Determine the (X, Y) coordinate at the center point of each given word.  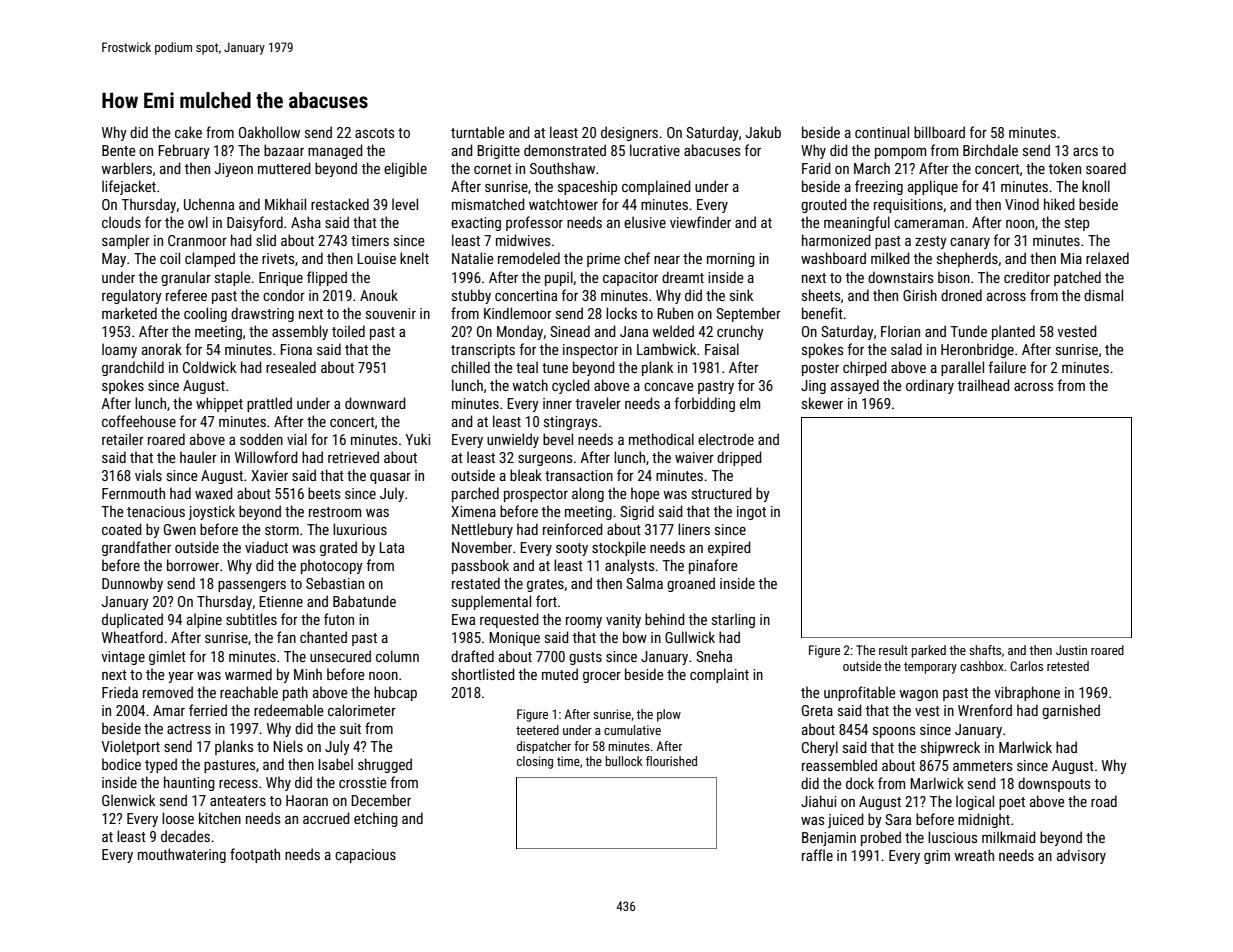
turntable (478, 132)
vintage (123, 658)
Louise (376, 258)
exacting (476, 224)
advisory (1081, 856)
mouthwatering (182, 855)
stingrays (570, 423)
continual (882, 132)
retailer (123, 439)
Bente (119, 150)
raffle (817, 855)
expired (729, 548)
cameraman (929, 224)
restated (476, 583)
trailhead (983, 385)
